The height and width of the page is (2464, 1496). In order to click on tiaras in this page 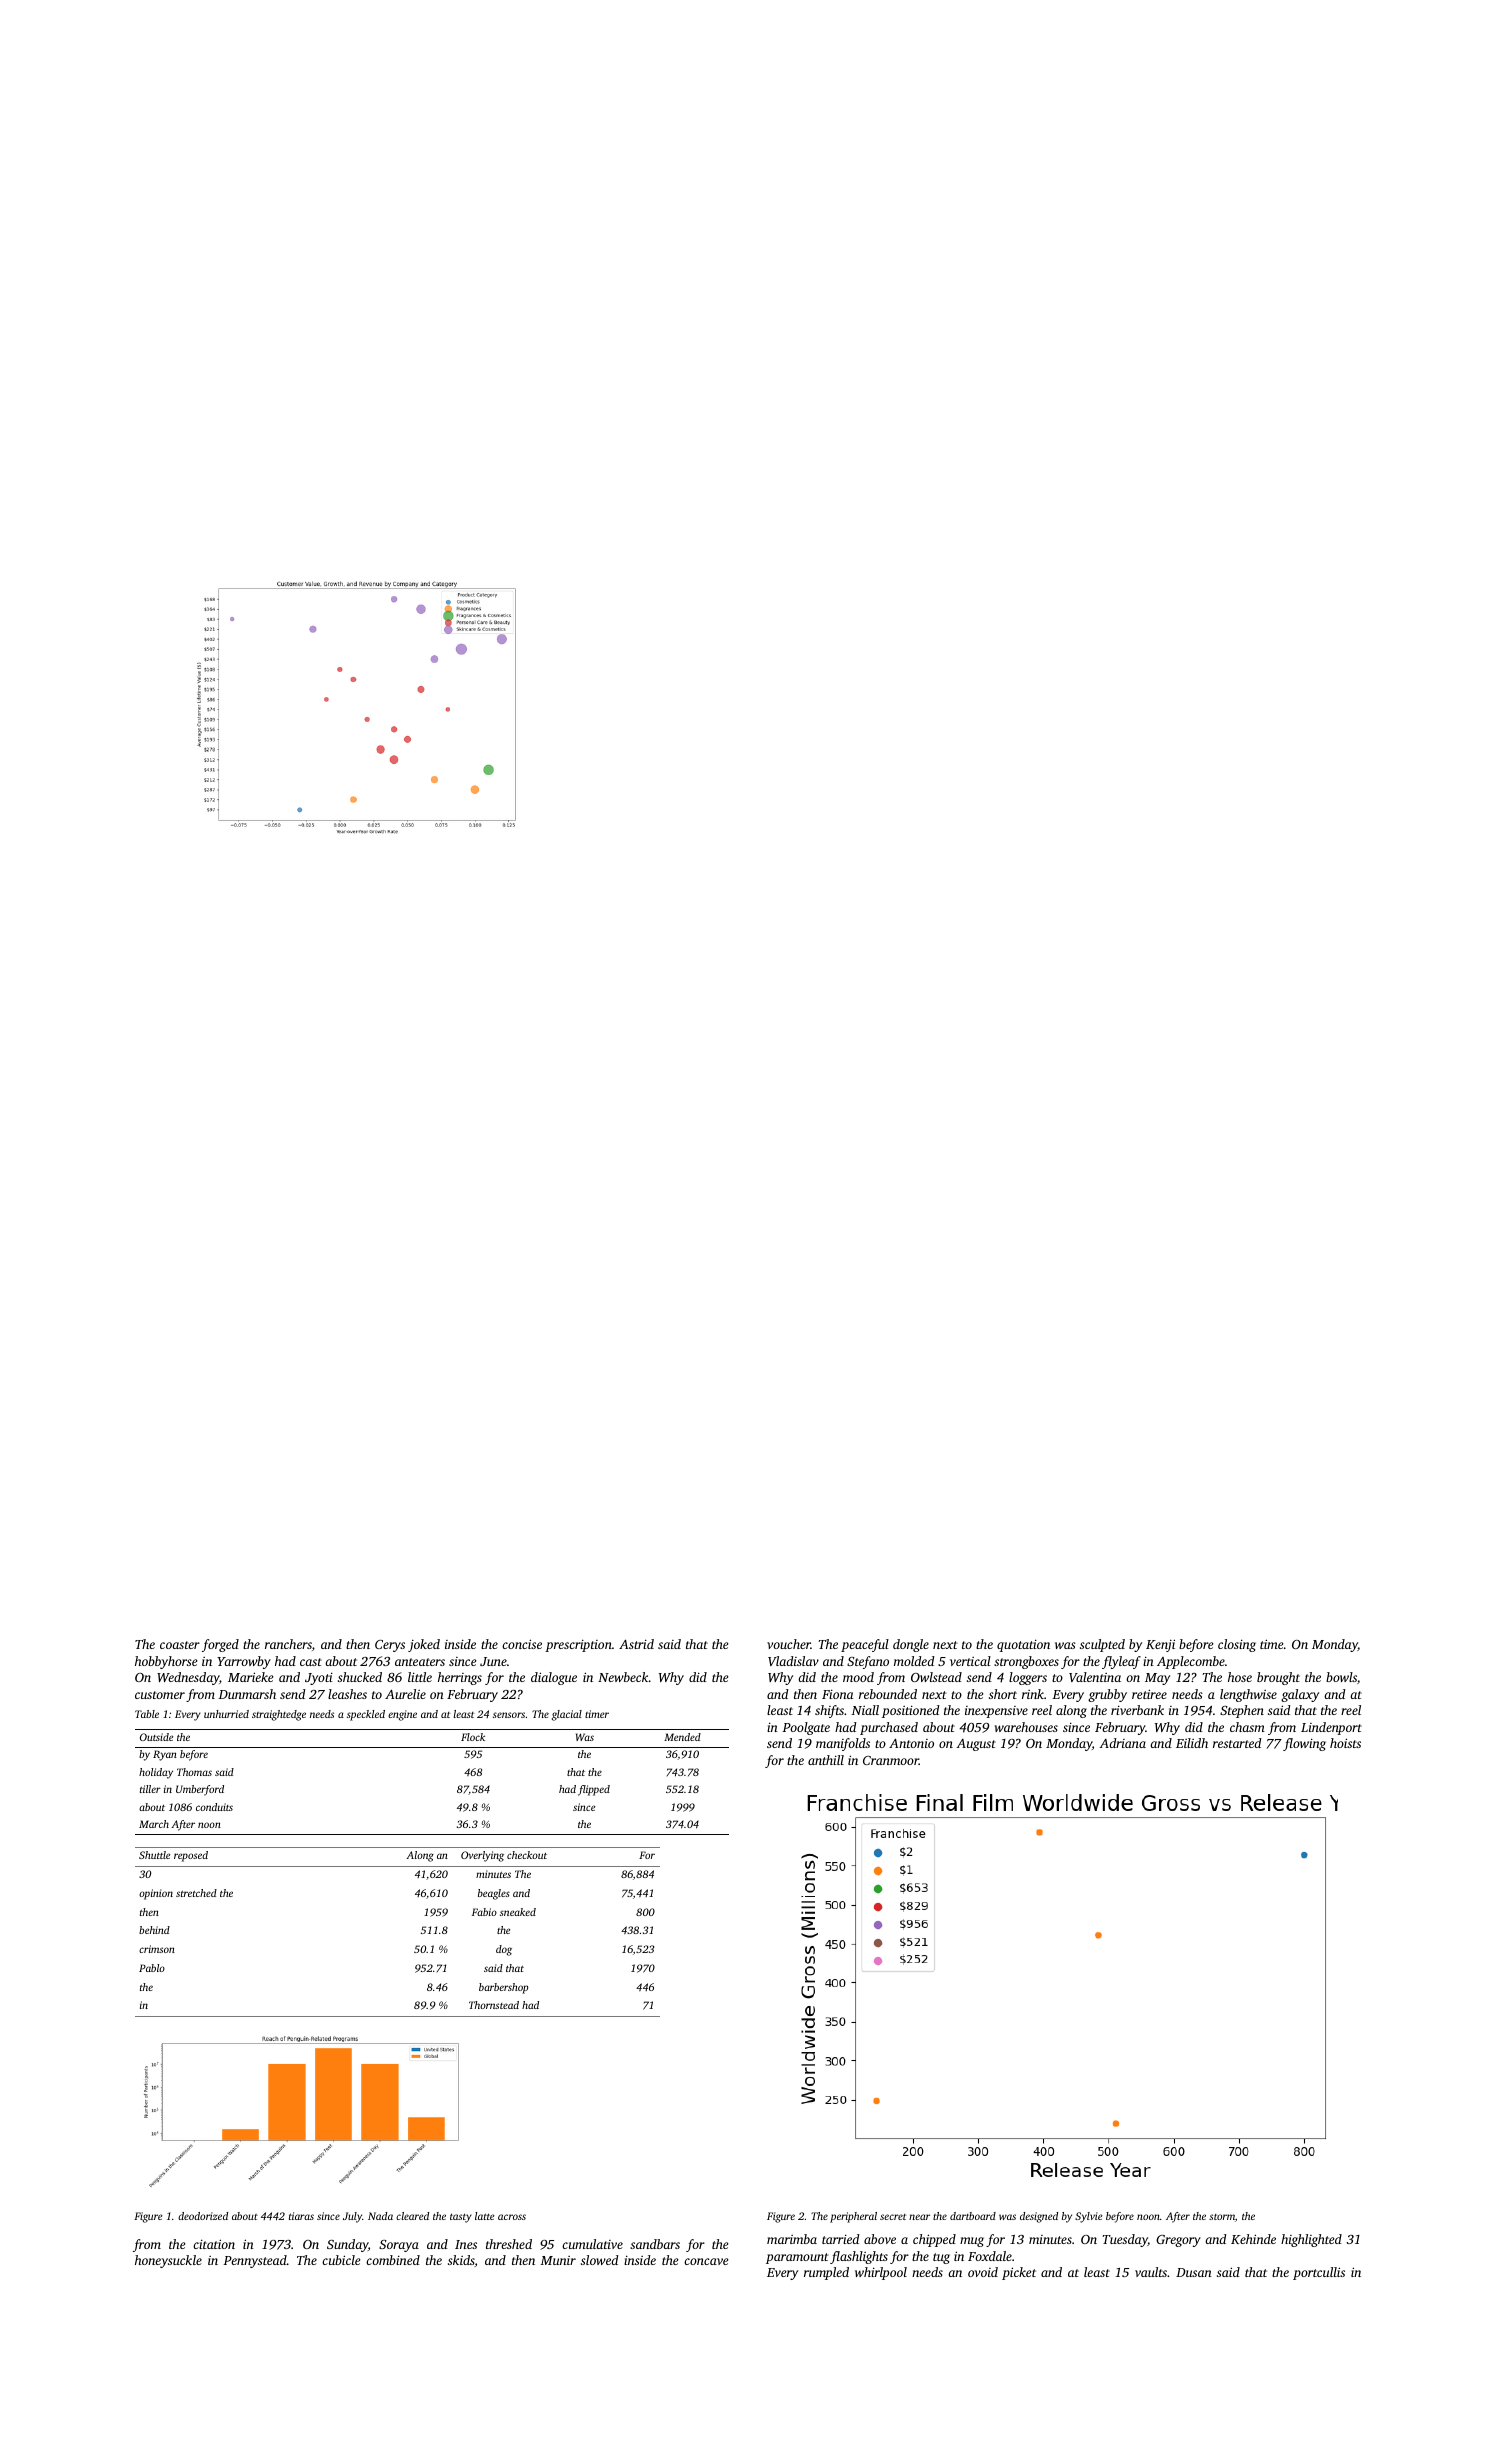, I will do `click(301, 2216)`.
